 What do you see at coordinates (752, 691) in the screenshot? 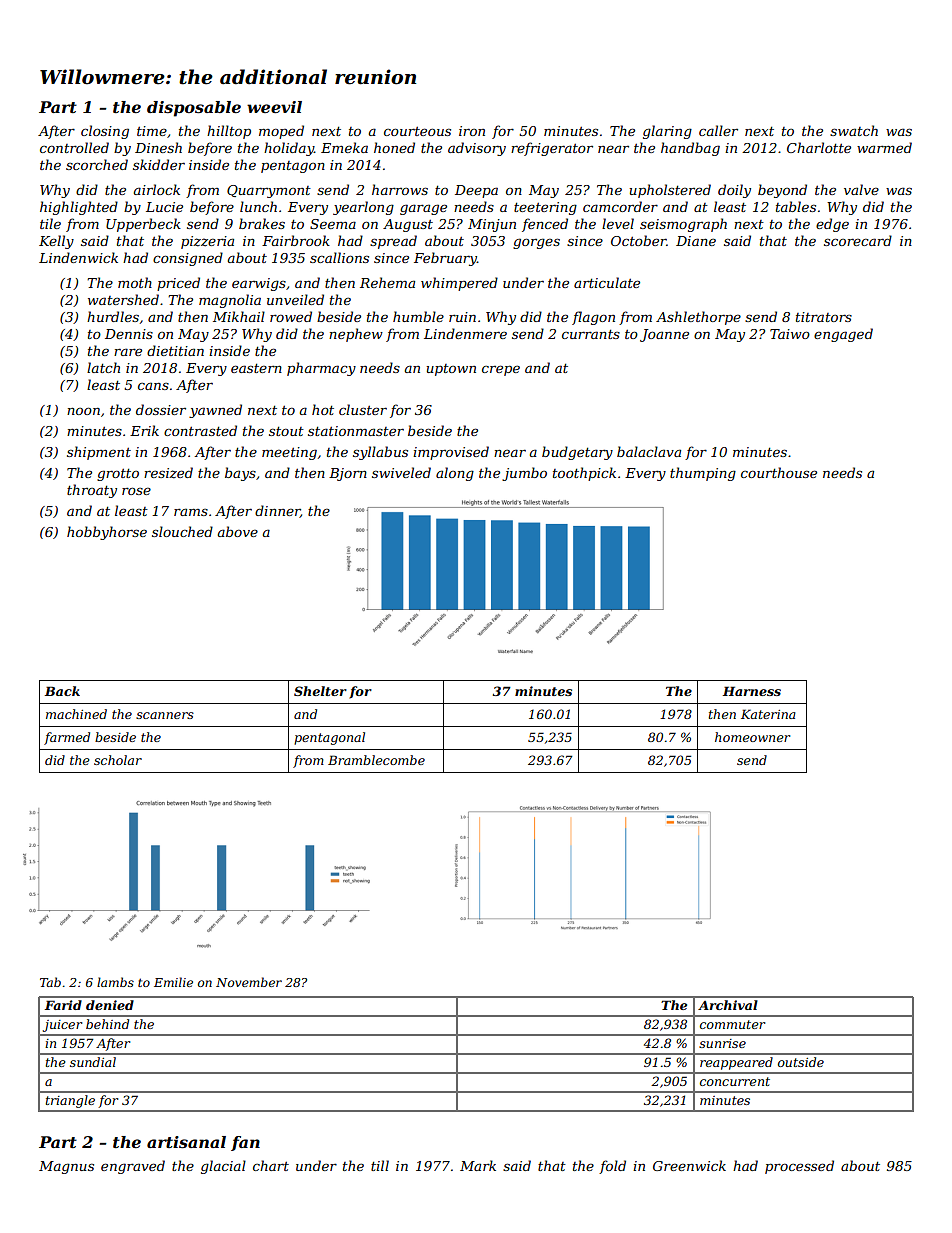
I see `Harness` at bounding box center [752, 691].
